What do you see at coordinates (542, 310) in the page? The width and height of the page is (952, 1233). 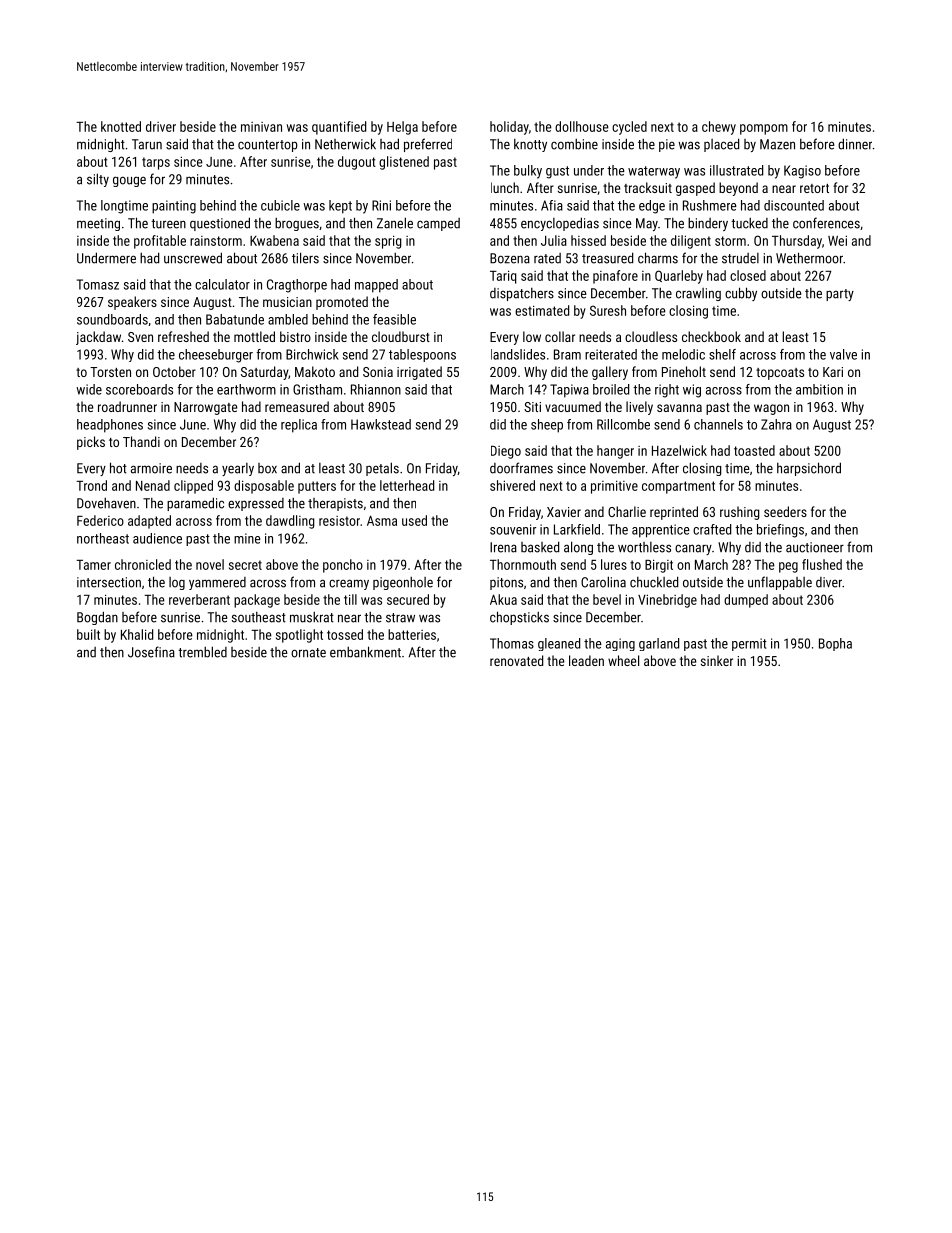 I see `estimated` at bounding box center [542, 310].
